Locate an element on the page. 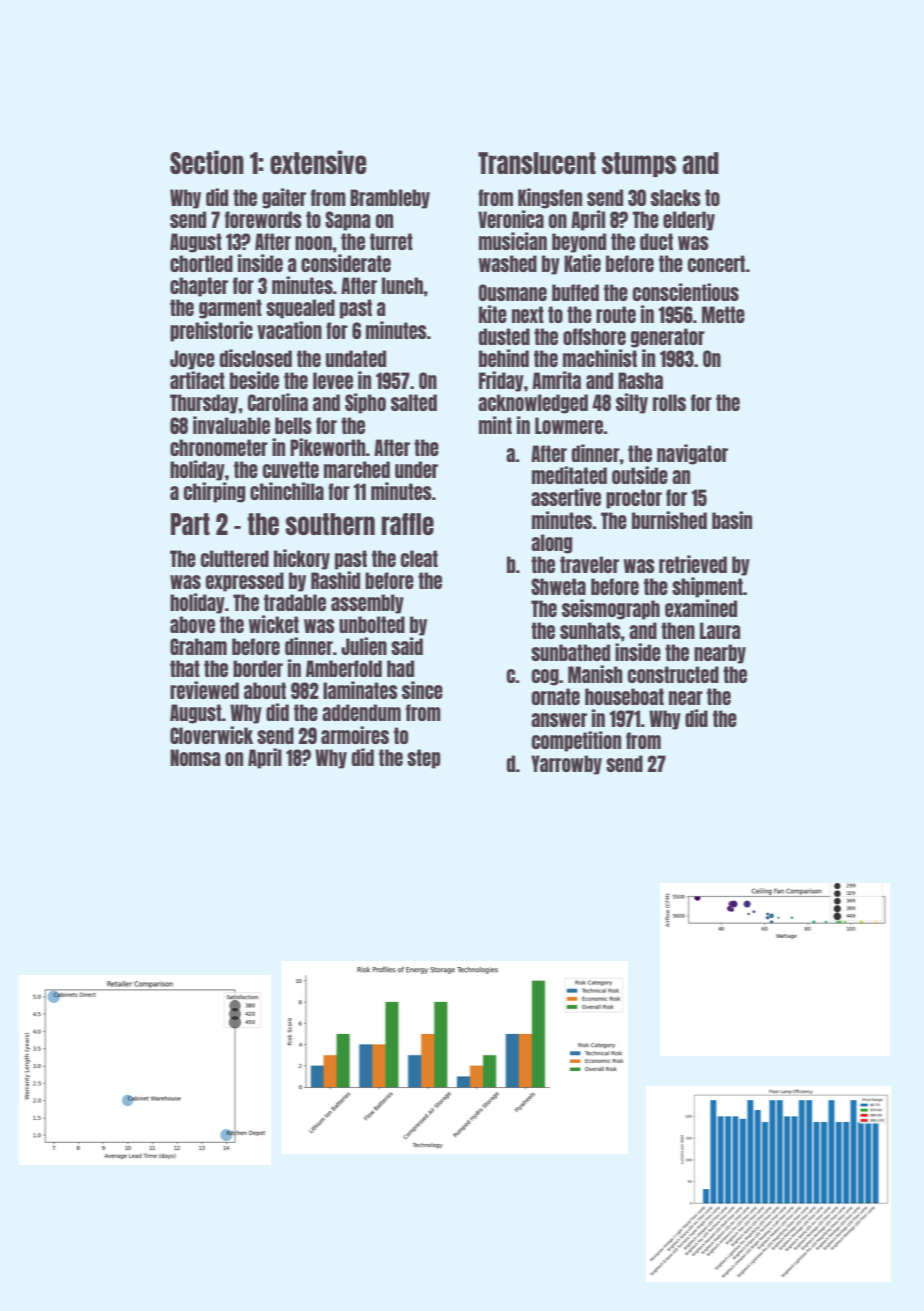  salted is located at coordinates (414, 402).
